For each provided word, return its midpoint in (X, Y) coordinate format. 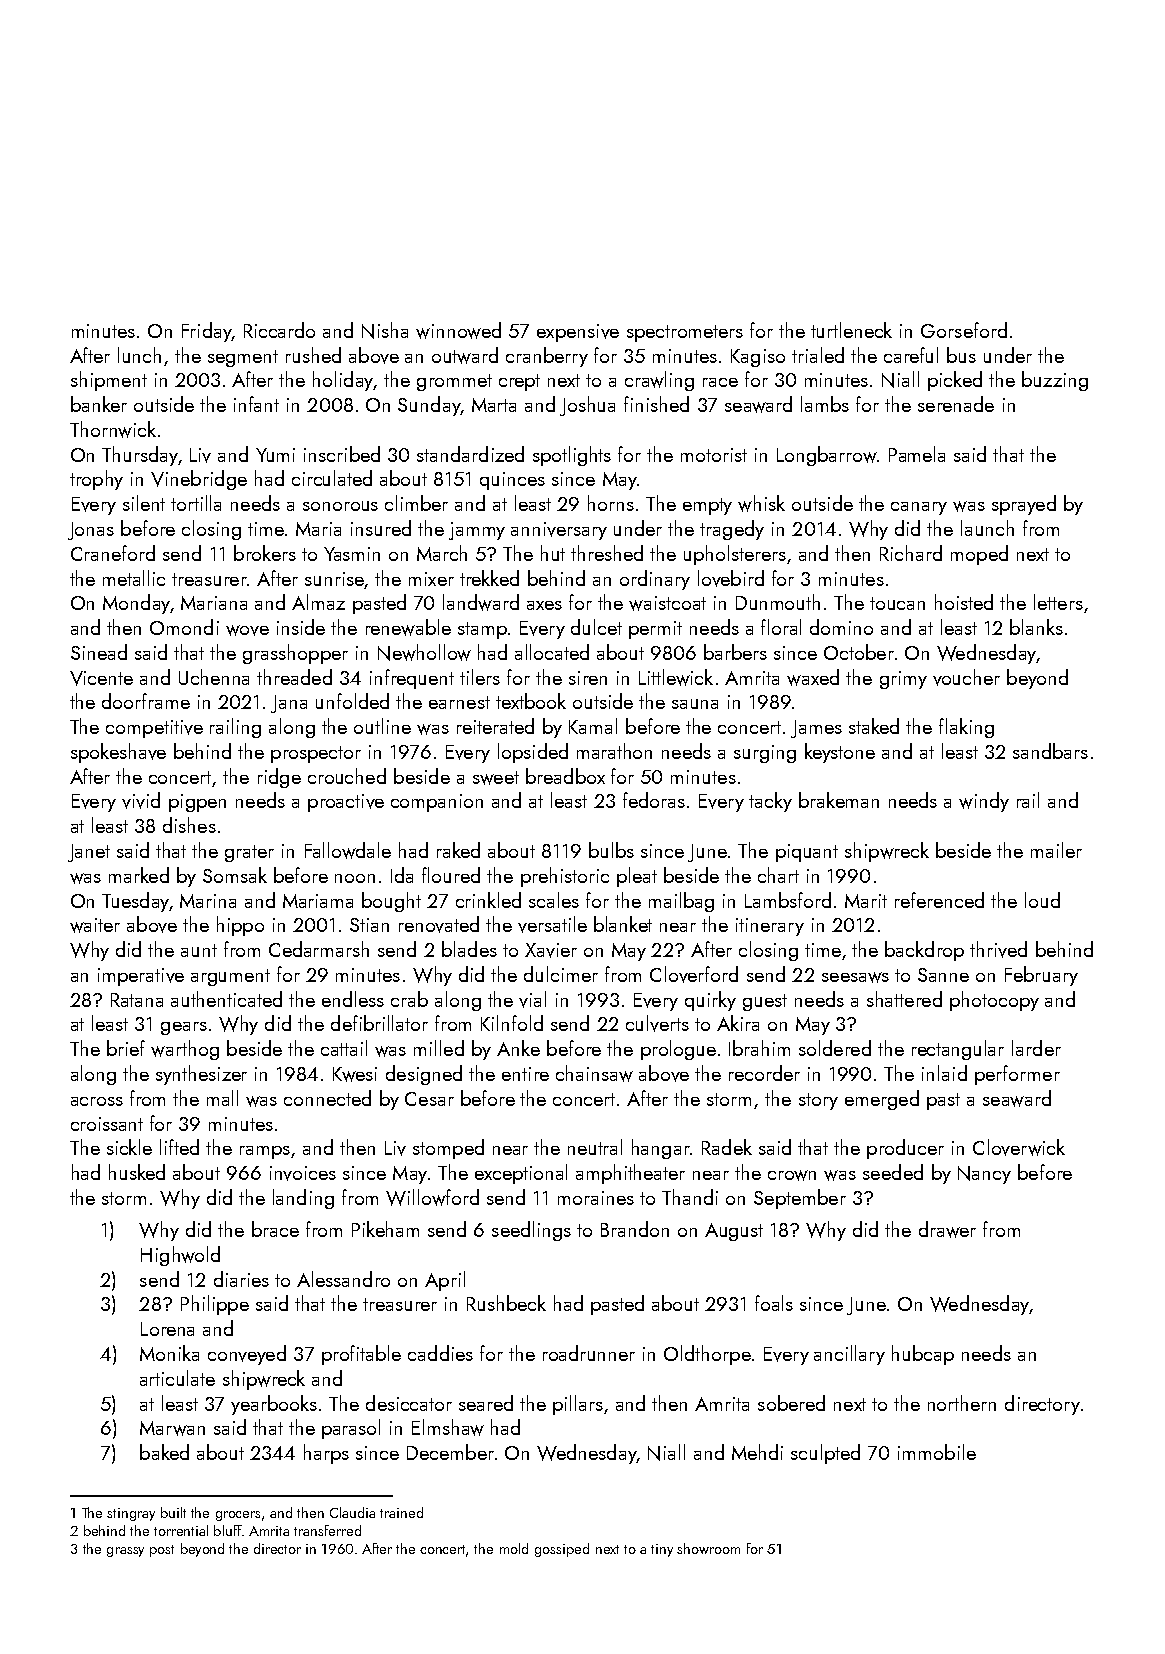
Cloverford (694, 974)
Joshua (587, 406)
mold (514, 1548)
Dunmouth (778, 602)
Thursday (140, 456)
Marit (866, 901)
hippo (240, 926)
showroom (708, 1548)
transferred (327, 1530)
